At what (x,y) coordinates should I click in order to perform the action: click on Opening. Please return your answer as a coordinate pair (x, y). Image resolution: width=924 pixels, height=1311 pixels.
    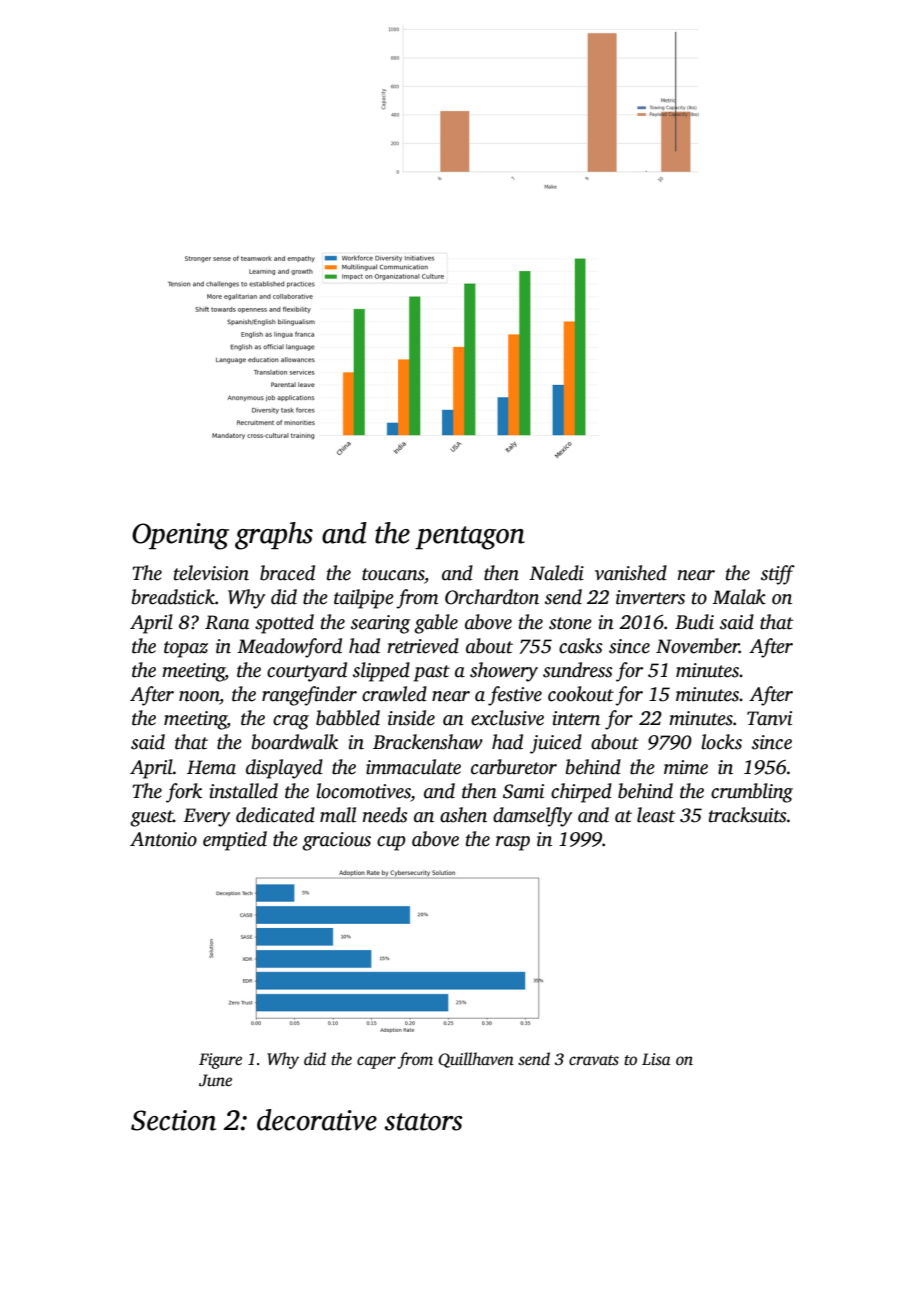
    Looking at the image, I should click on (180, 536).
